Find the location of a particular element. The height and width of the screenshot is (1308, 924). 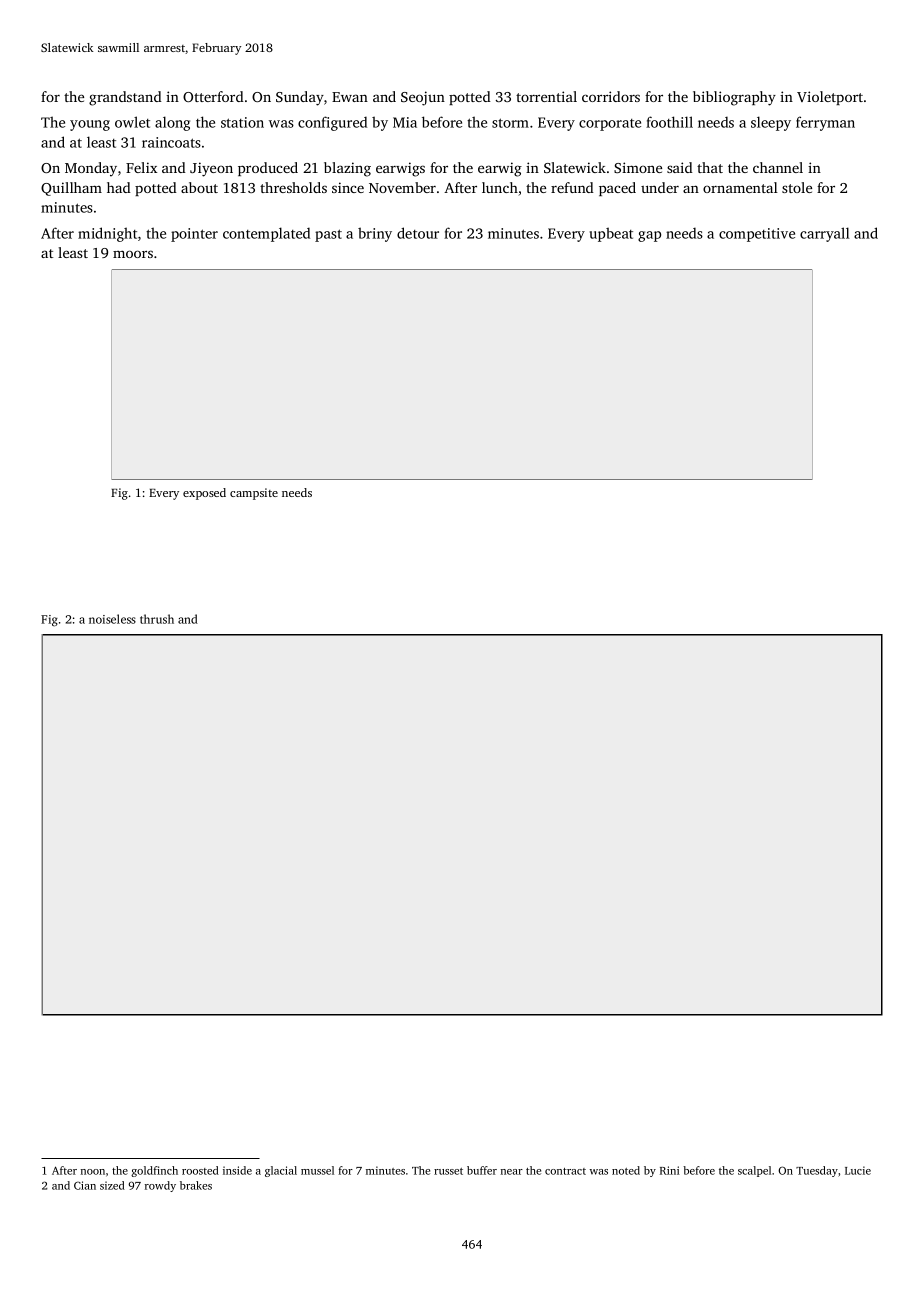

exposed is located at coordinates (204, 494).
